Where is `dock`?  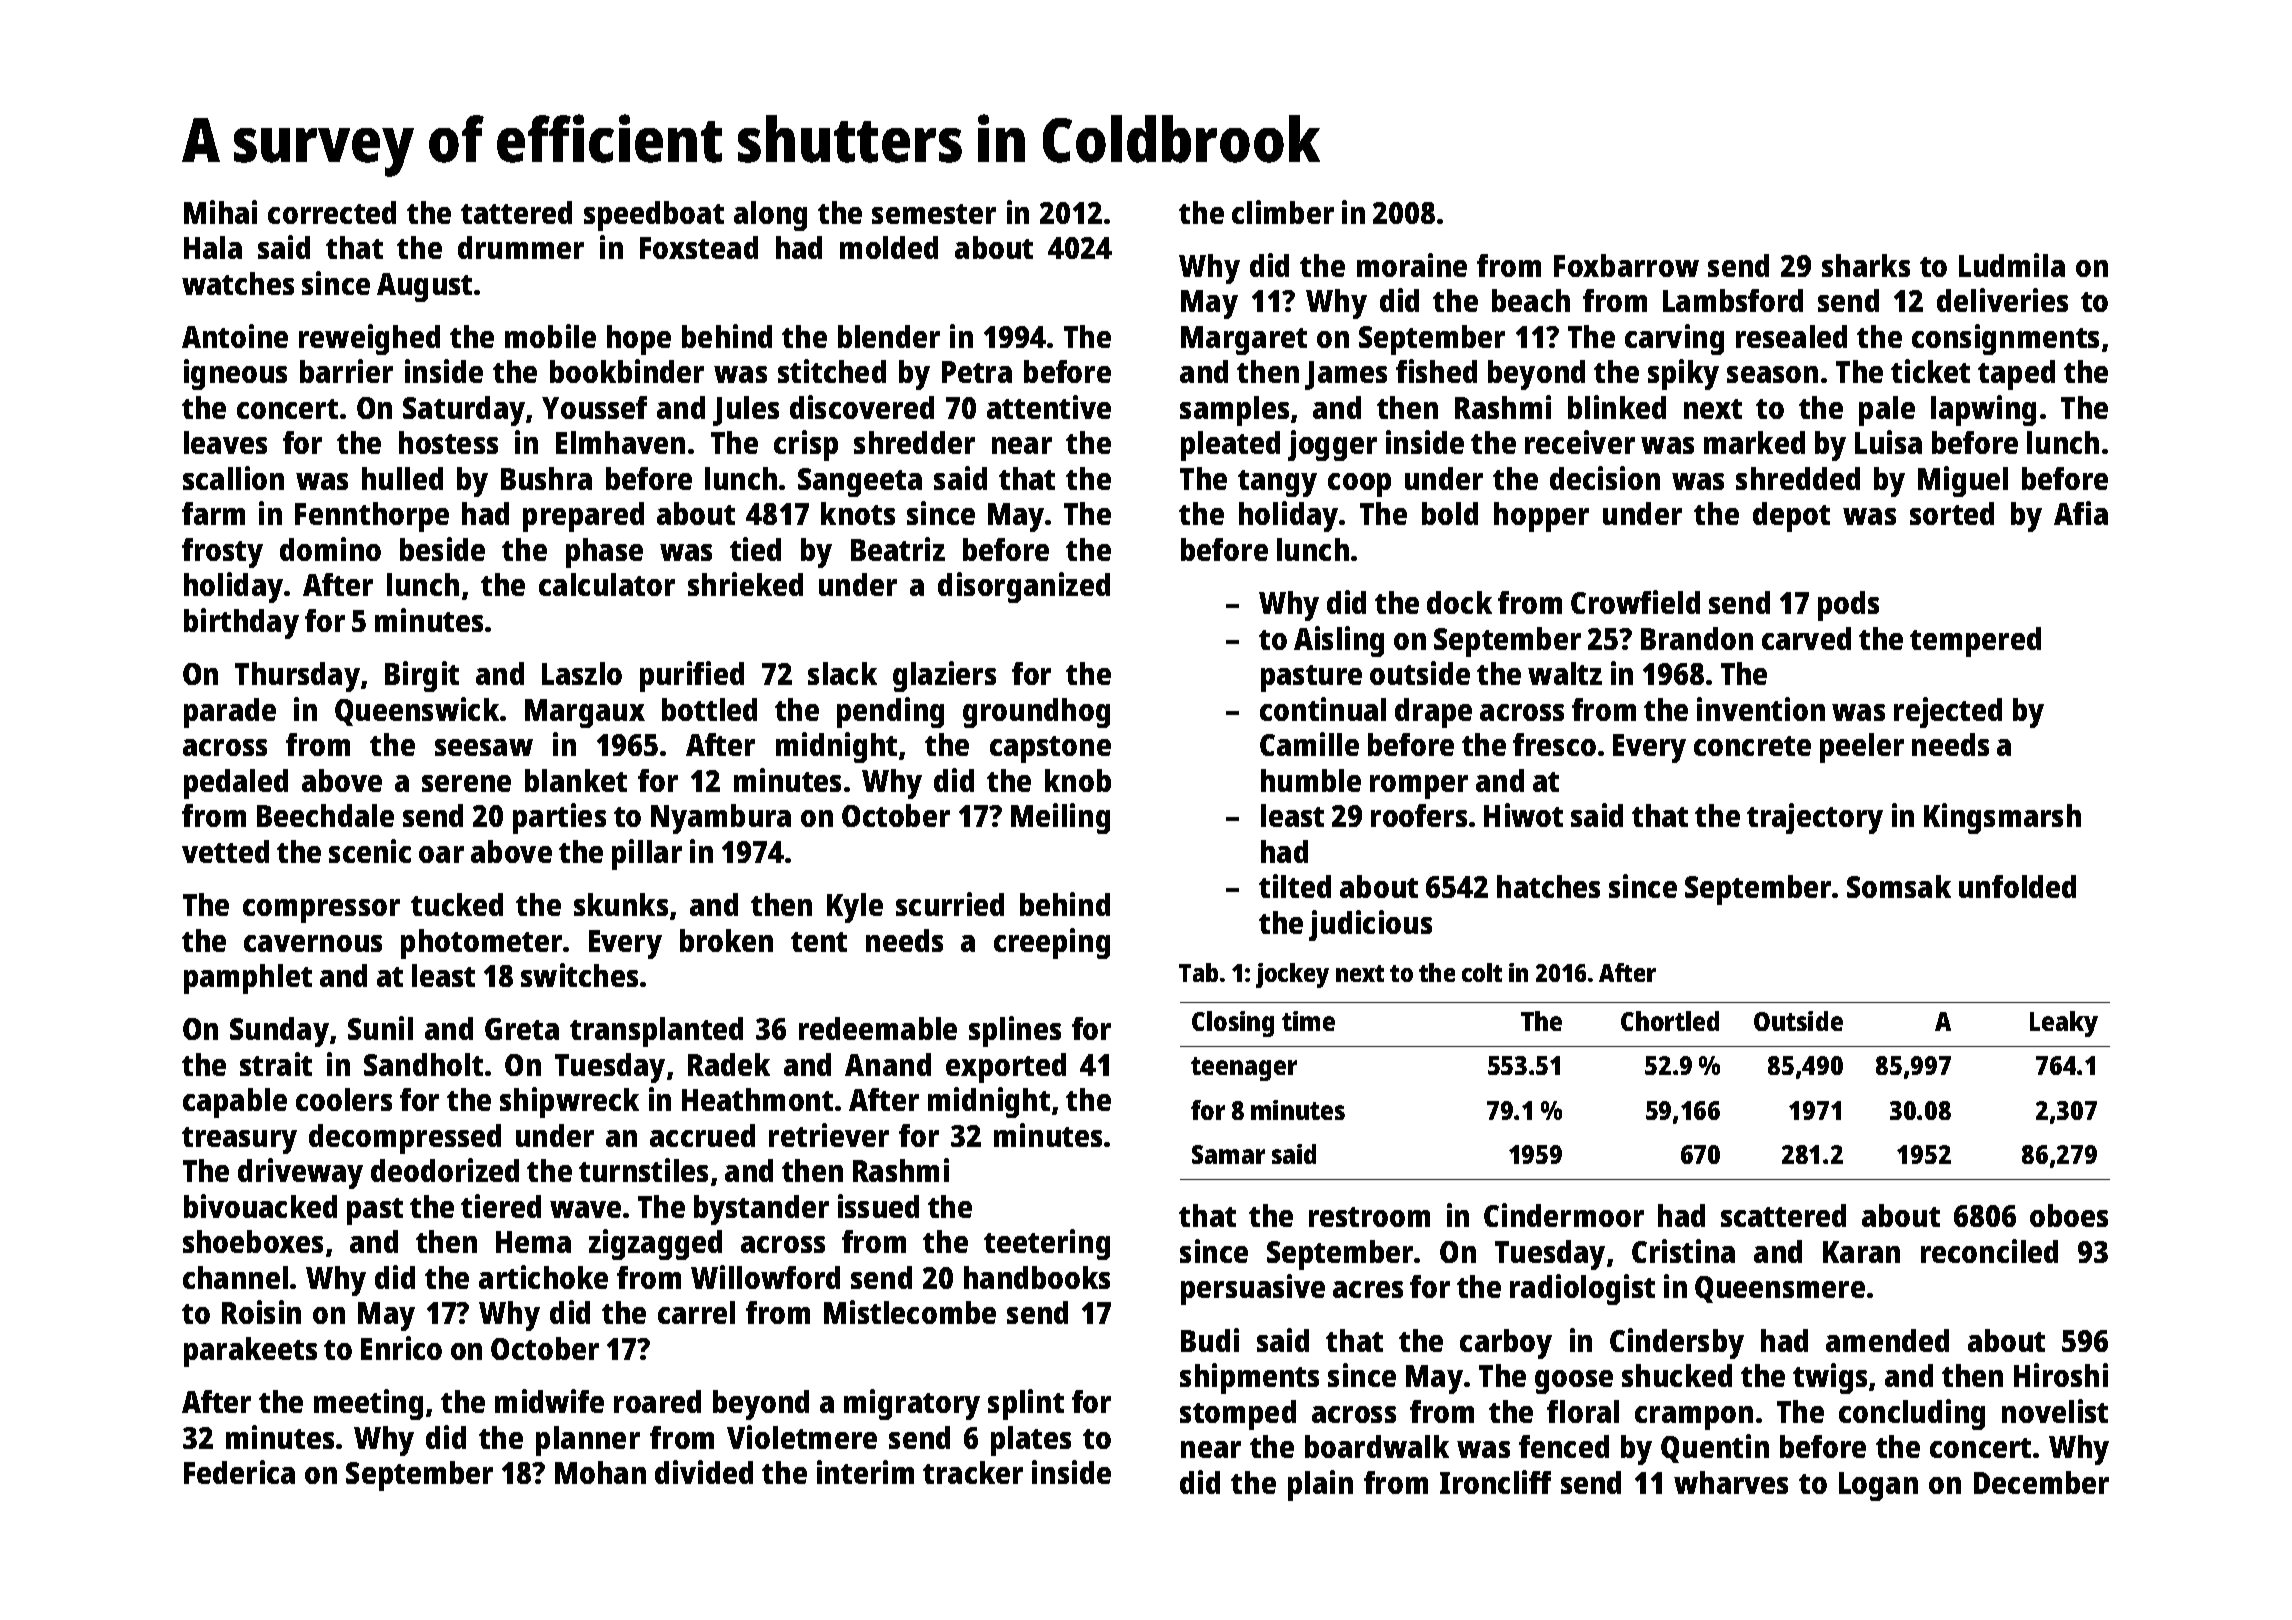
dock is located at coordinates (1459, 602).
